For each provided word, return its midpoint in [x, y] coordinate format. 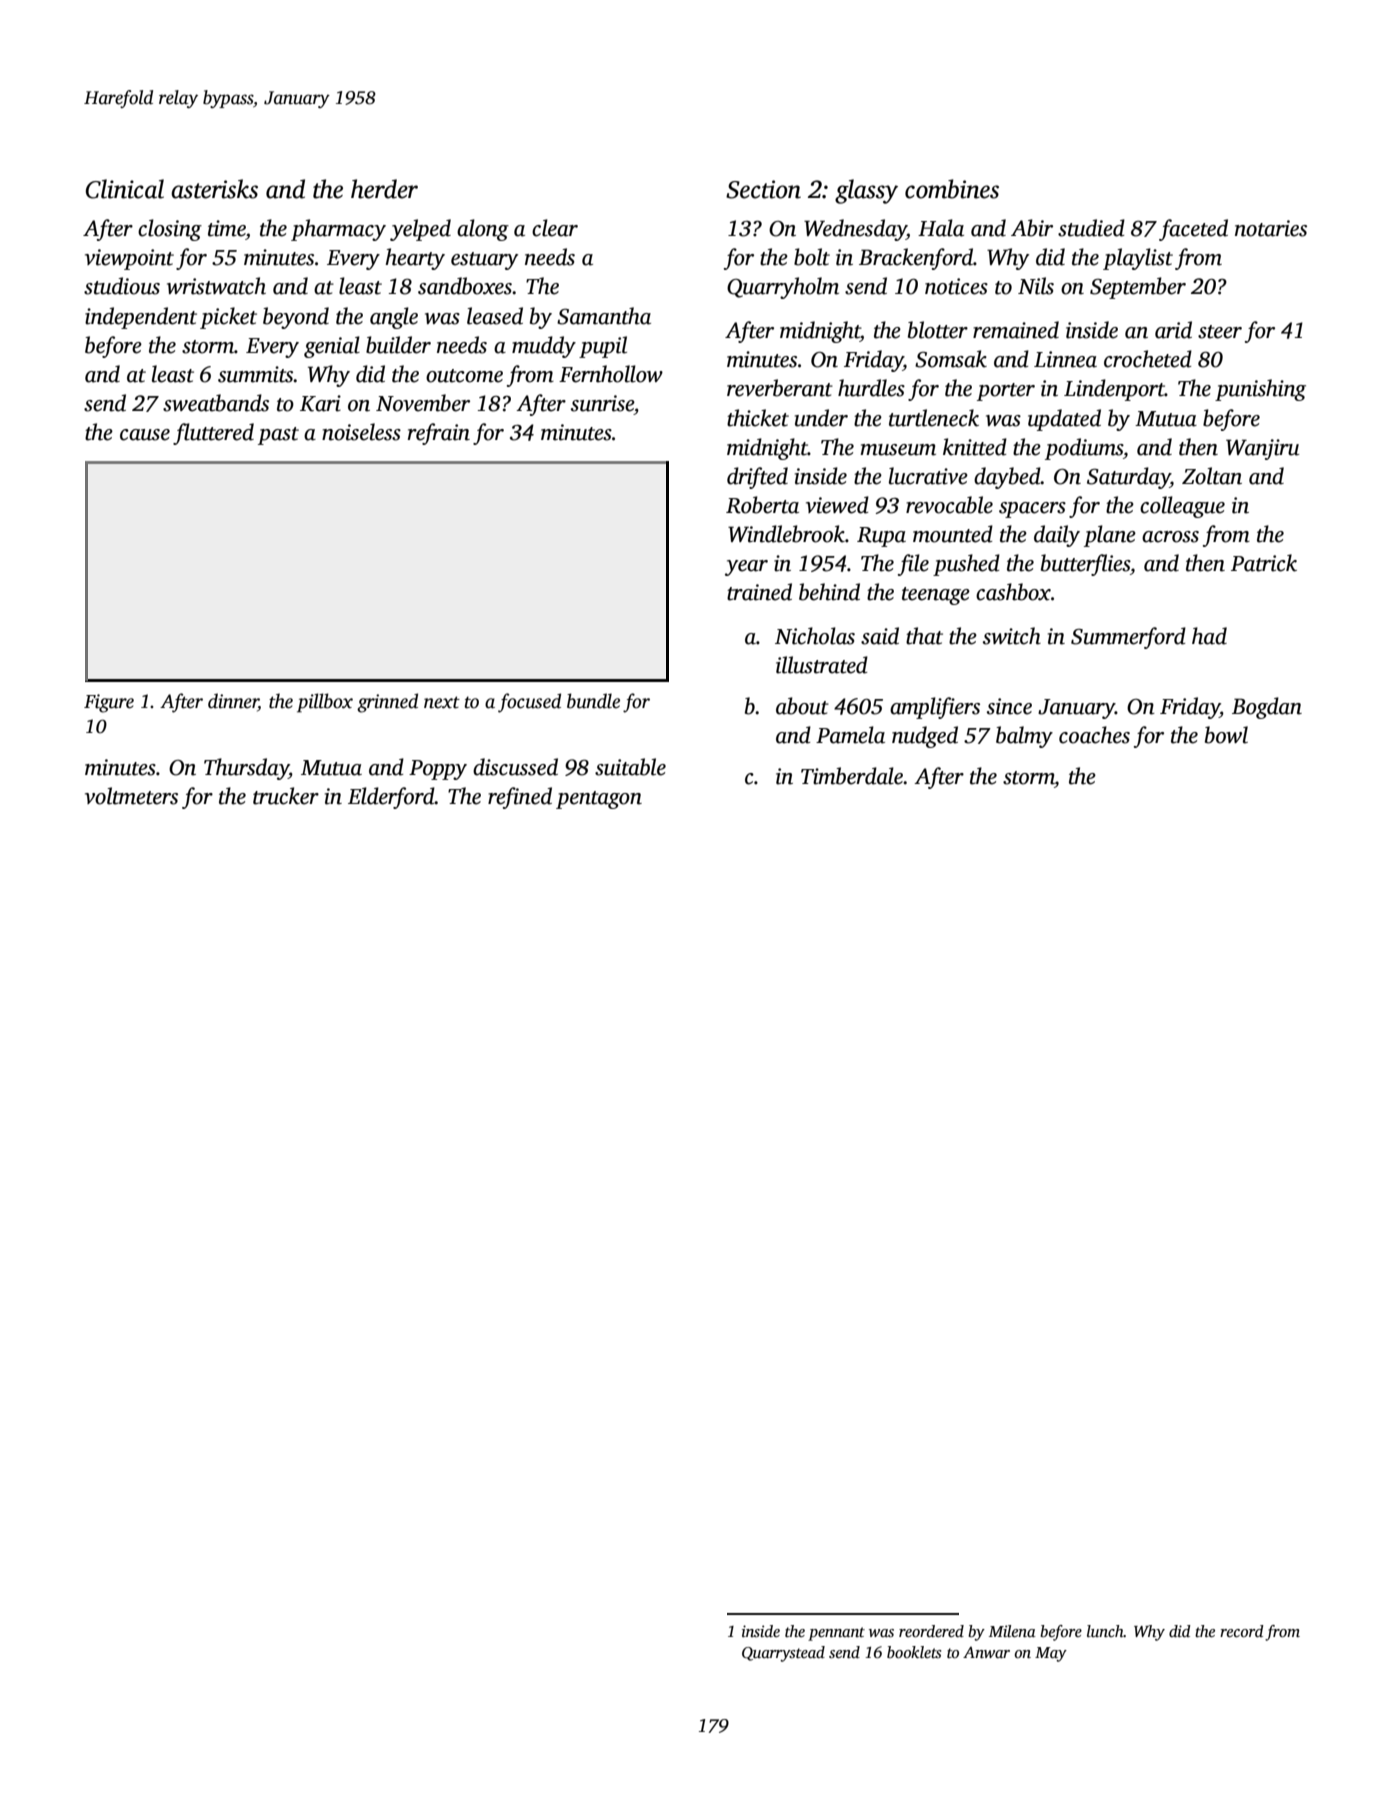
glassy [866, 191]
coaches [1094, 735]
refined [520, 798]
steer [1220, 332]
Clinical [125, 189]
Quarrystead [783, 1654]
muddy [544, 347]
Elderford [391, 798]
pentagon [599, 800]
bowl [1226, 735]
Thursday [246, 769]
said [880, 636]
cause [145, 435]
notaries [1271, 228]
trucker [286, 796]
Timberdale [852, 776]
